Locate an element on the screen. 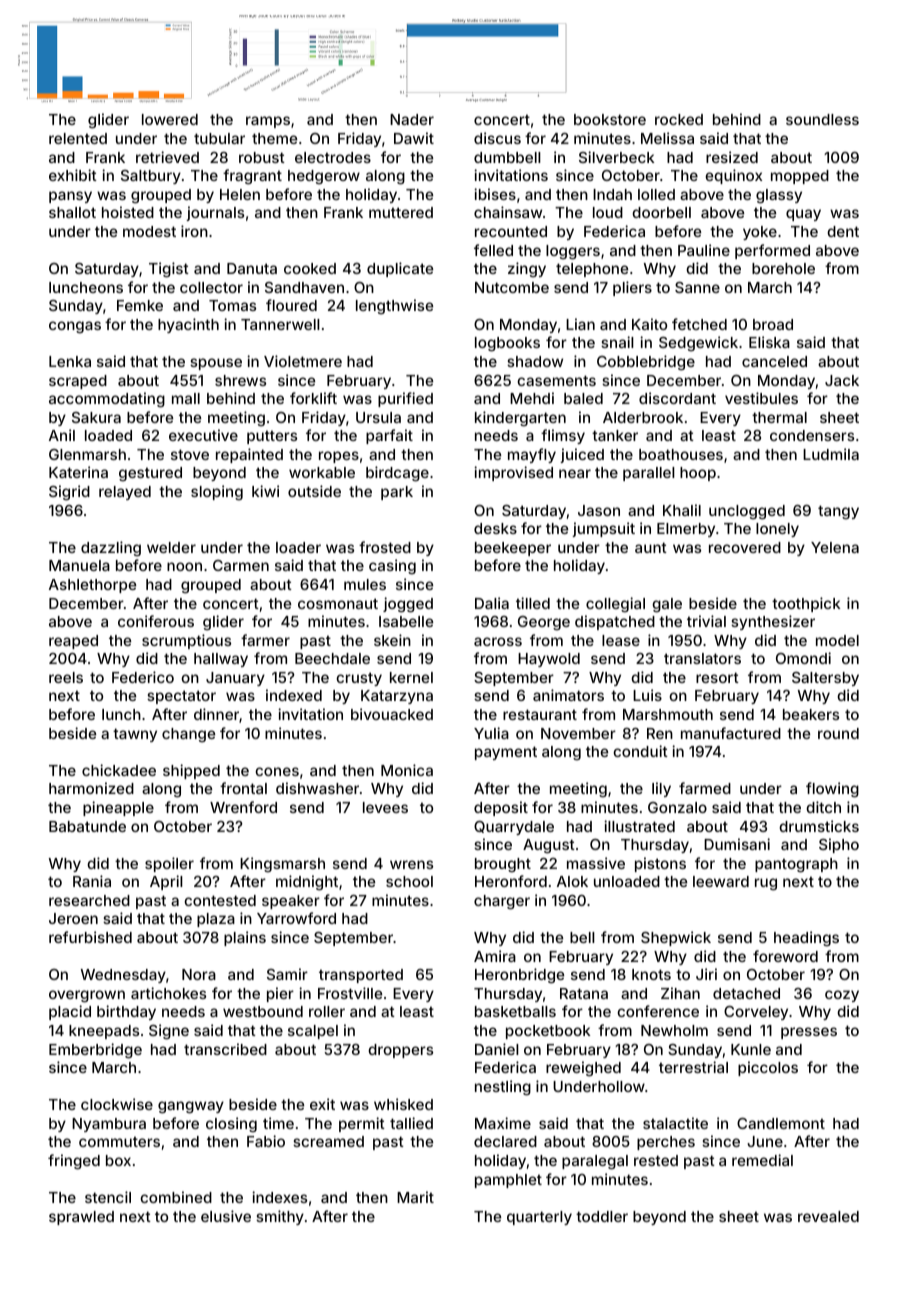 The image size is (908, 1316). lowered is located at coordinates (170, 119).
